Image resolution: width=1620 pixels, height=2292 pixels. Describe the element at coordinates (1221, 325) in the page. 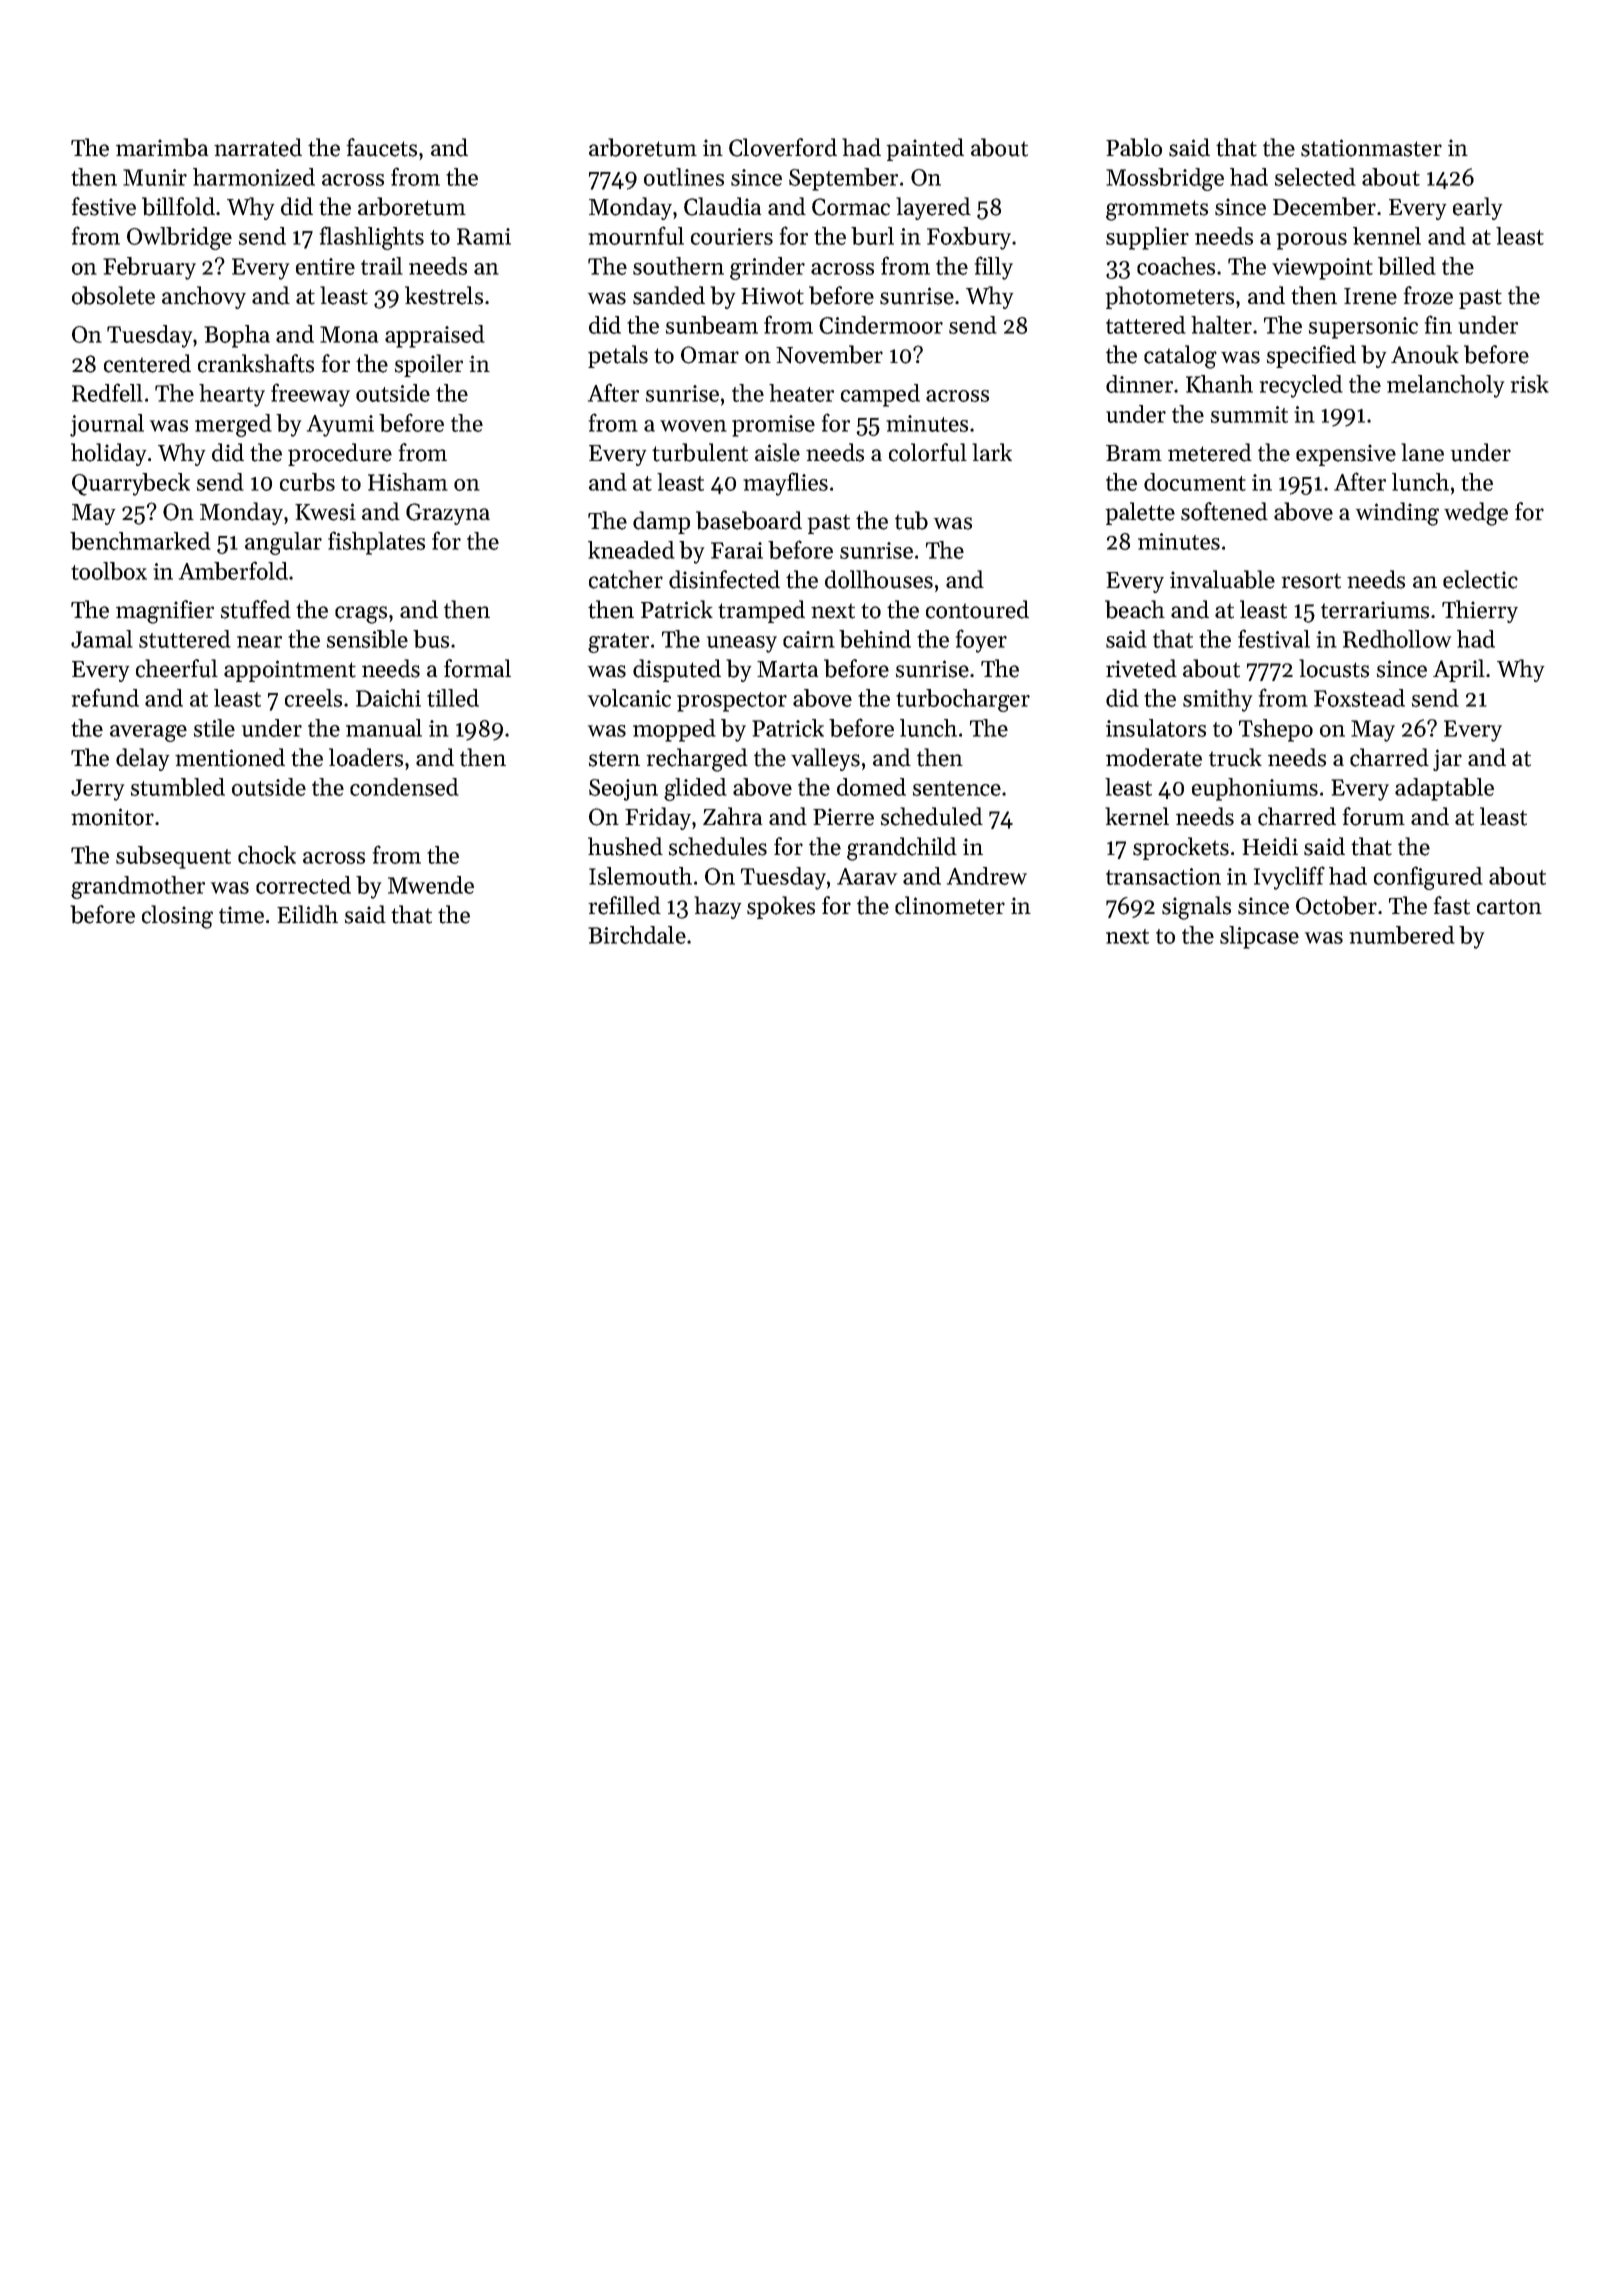

I see `halter` at that location.
